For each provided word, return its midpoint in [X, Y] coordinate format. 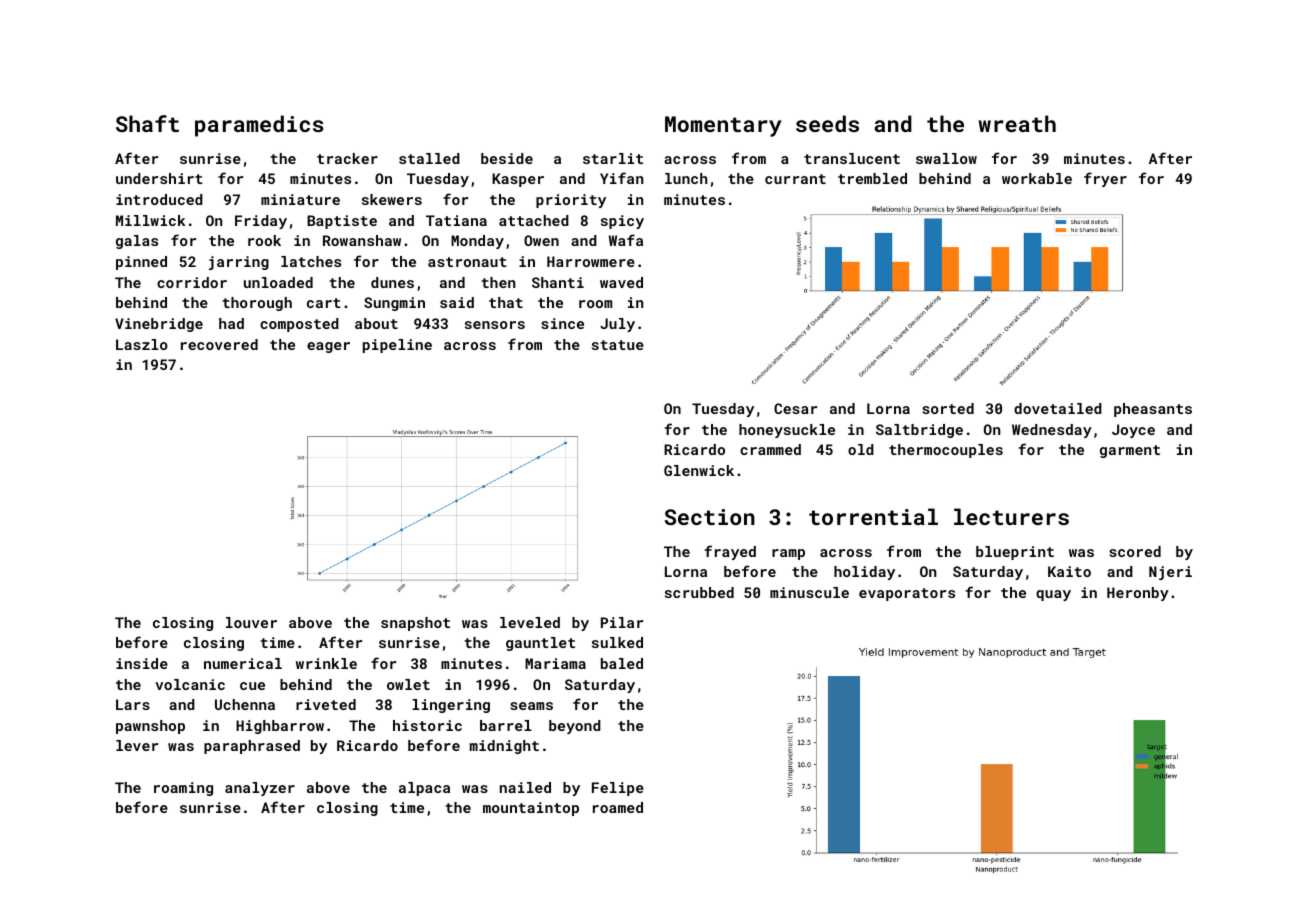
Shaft [147, 123]
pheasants [1153, 410]
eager [328, 347]
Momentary [723, 126]
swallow [946, 158]
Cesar [795, 408]
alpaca [424, 789]
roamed [618, 807]
